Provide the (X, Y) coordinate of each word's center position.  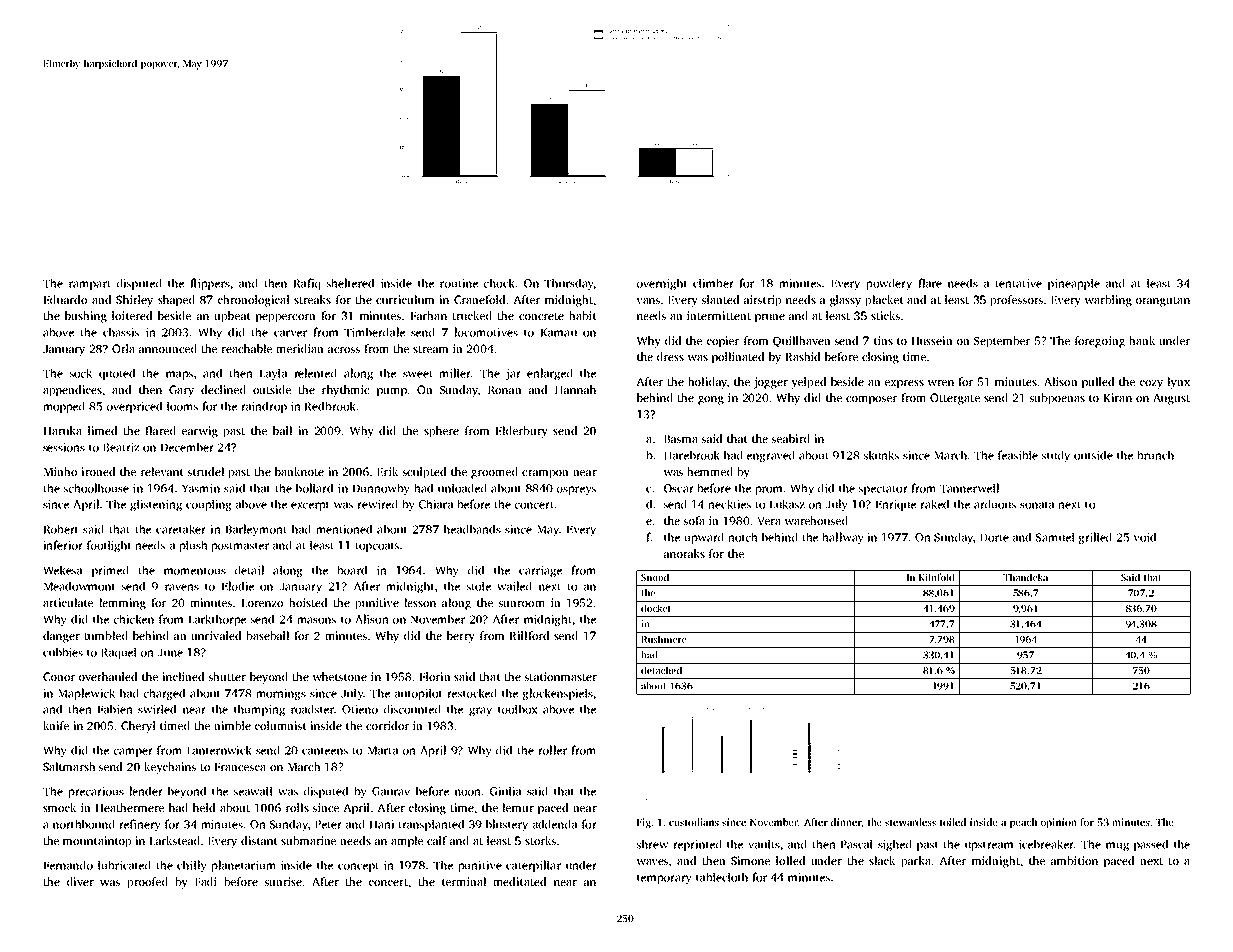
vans (648, 301)
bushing (86, 317)
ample (407, 842)
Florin (435, 676)
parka (916, 862)
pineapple (1074, 284)
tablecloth (722, 877)
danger (61, 637)
